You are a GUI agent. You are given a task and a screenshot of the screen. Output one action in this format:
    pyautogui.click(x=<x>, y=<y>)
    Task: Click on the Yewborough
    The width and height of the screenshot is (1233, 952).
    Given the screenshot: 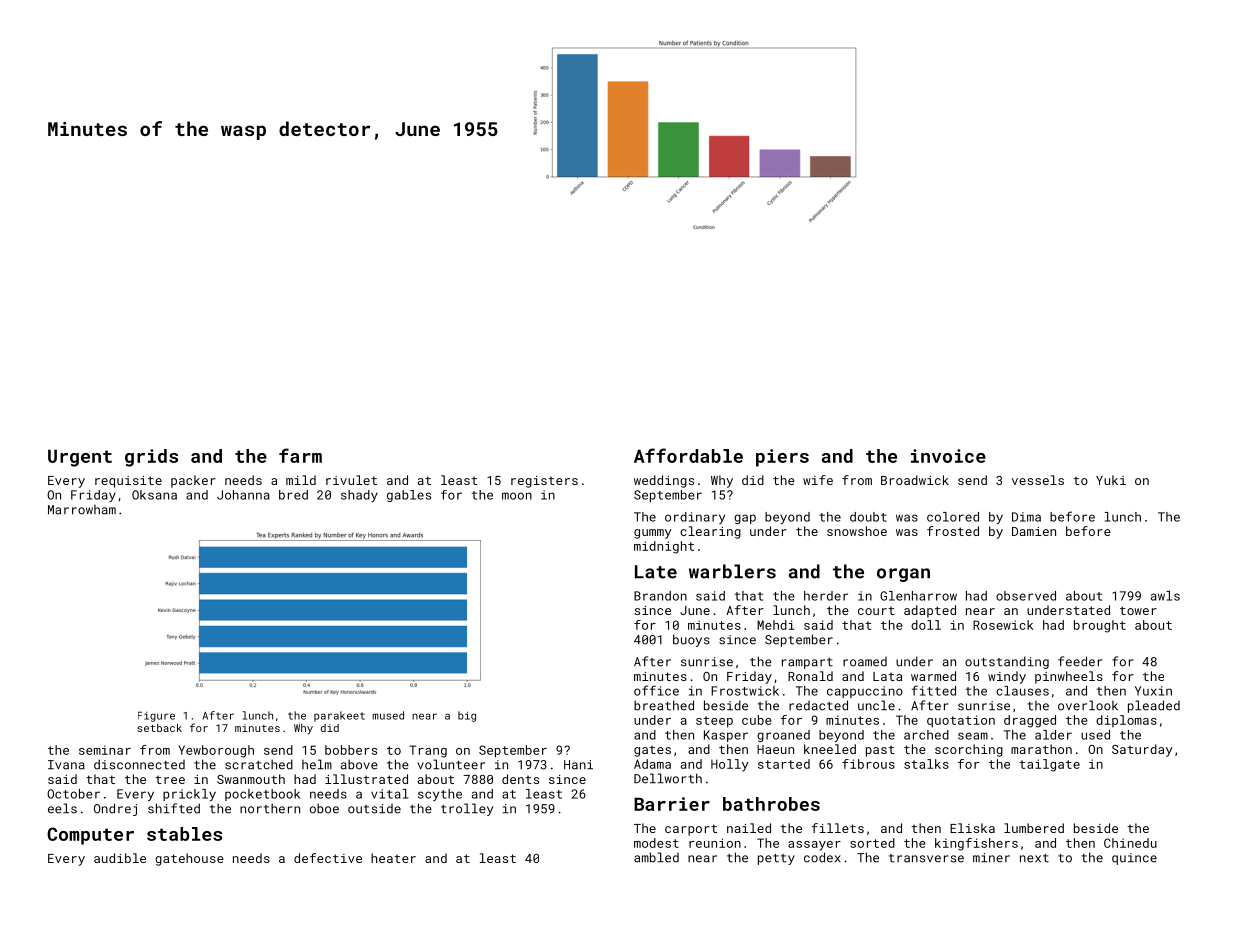 What is the action you would take?
    pyautogui.click(x=216, y=751)
